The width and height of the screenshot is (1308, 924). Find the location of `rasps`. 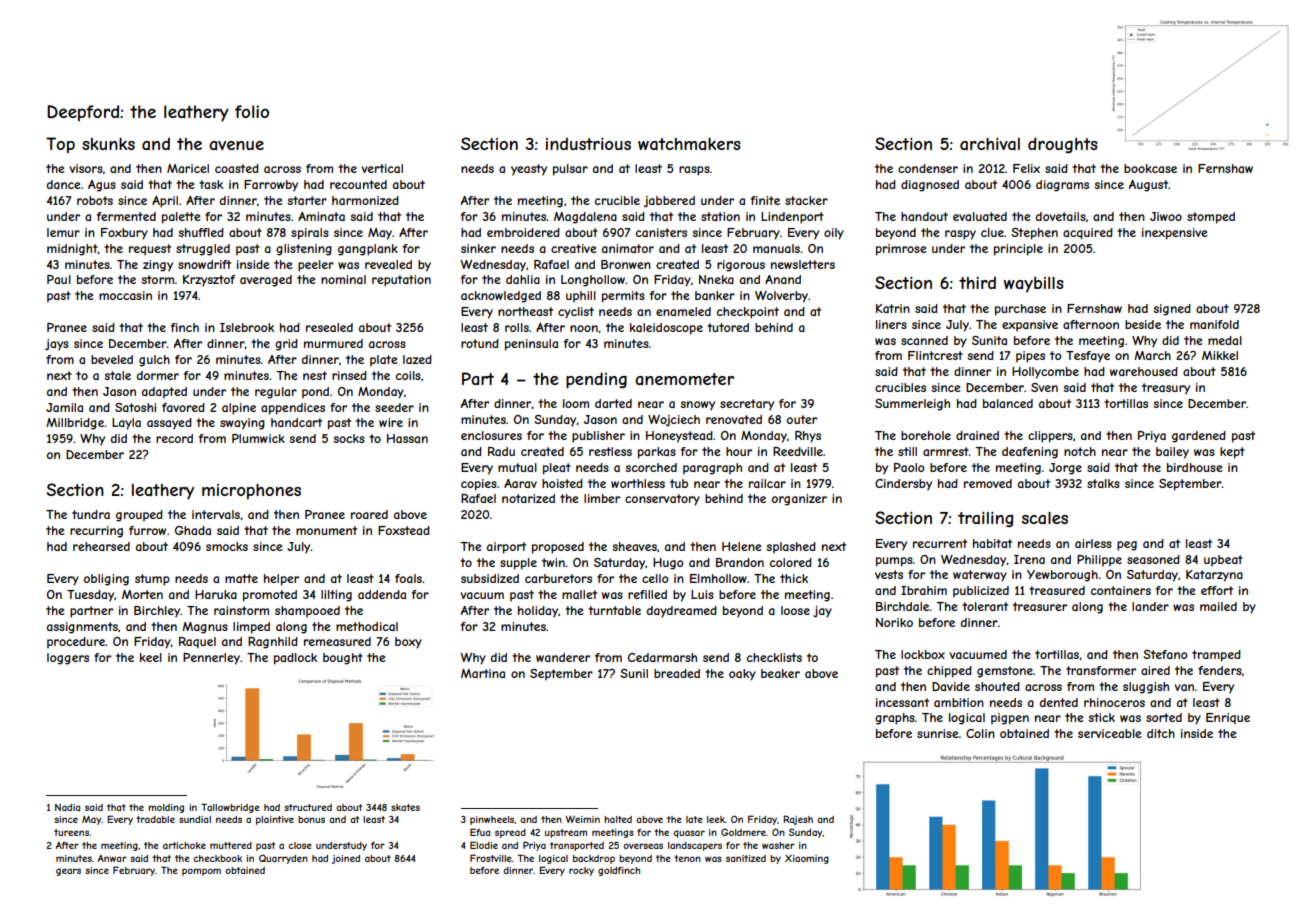

rasps is located at coordinates (694, 171).
